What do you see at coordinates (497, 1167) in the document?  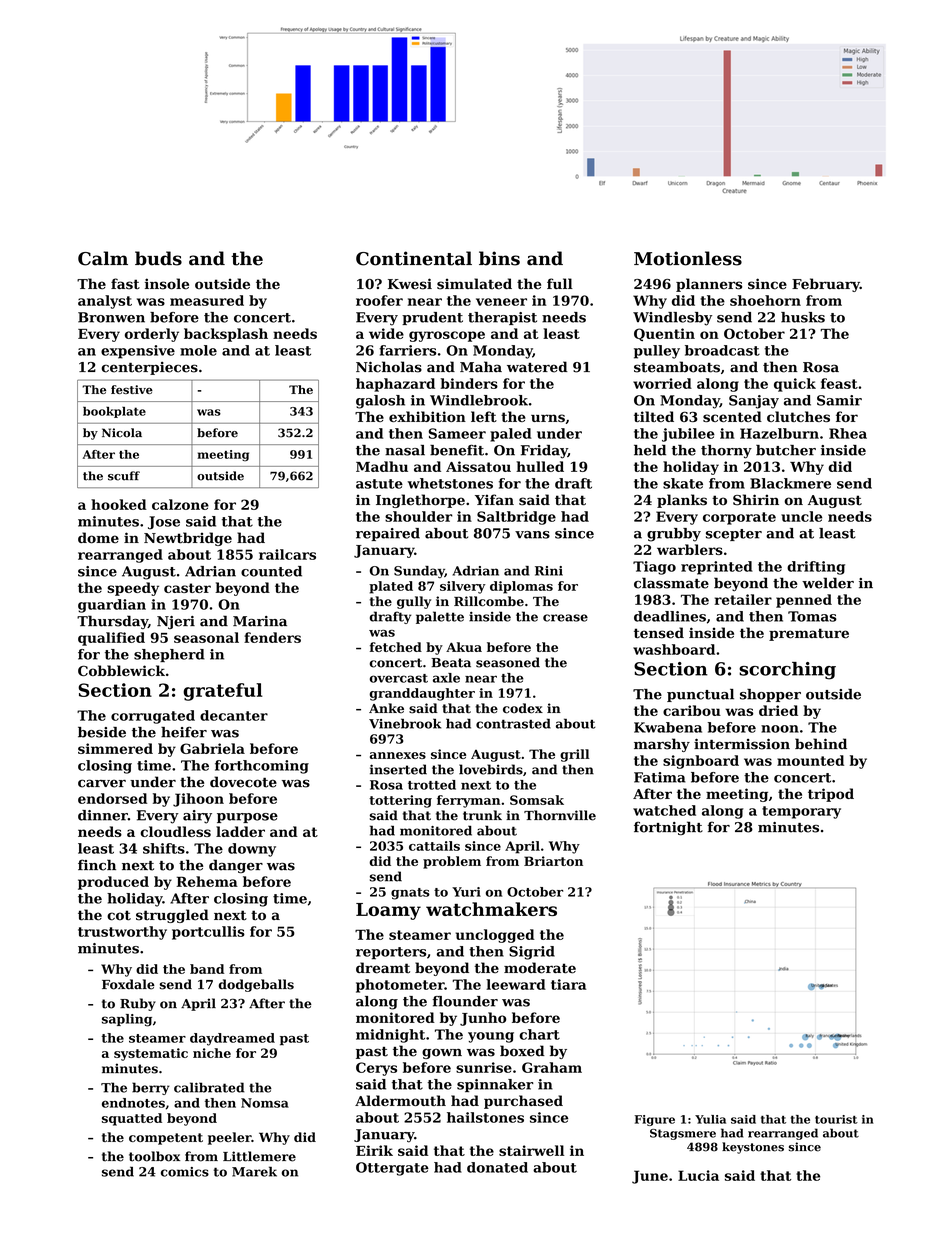 I see `donated` at bounding box center [497, 1167].
